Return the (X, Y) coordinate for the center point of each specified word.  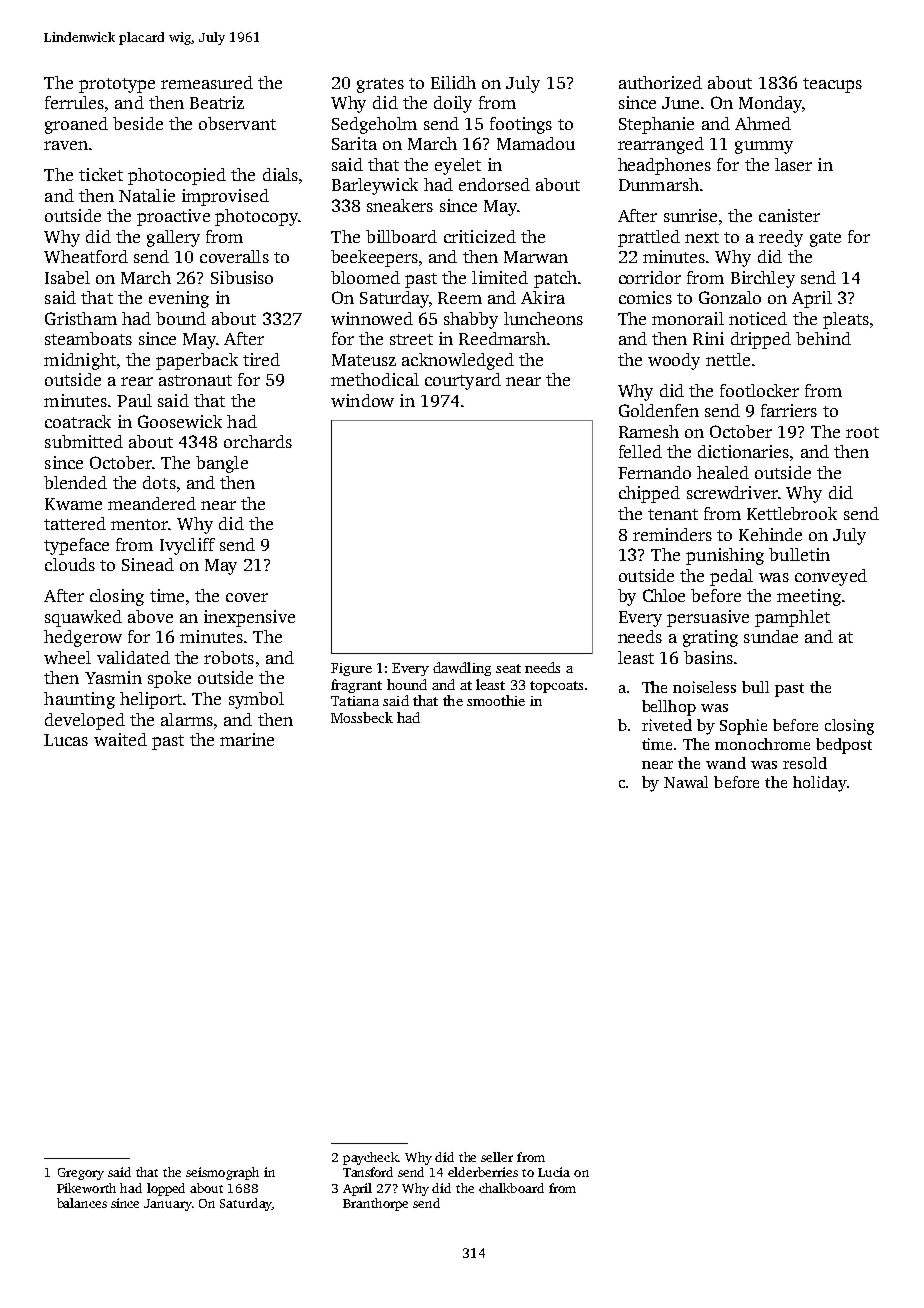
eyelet (458, 166)
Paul (134, 400)
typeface (76, 546)
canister (789, 215)
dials (280, 174)
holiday (820, 784)
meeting (809, 597)
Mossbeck (362, 717)
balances (82, 1203)
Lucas (66, 740)
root (862, 432)
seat (508, 668)
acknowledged (458, 361)
